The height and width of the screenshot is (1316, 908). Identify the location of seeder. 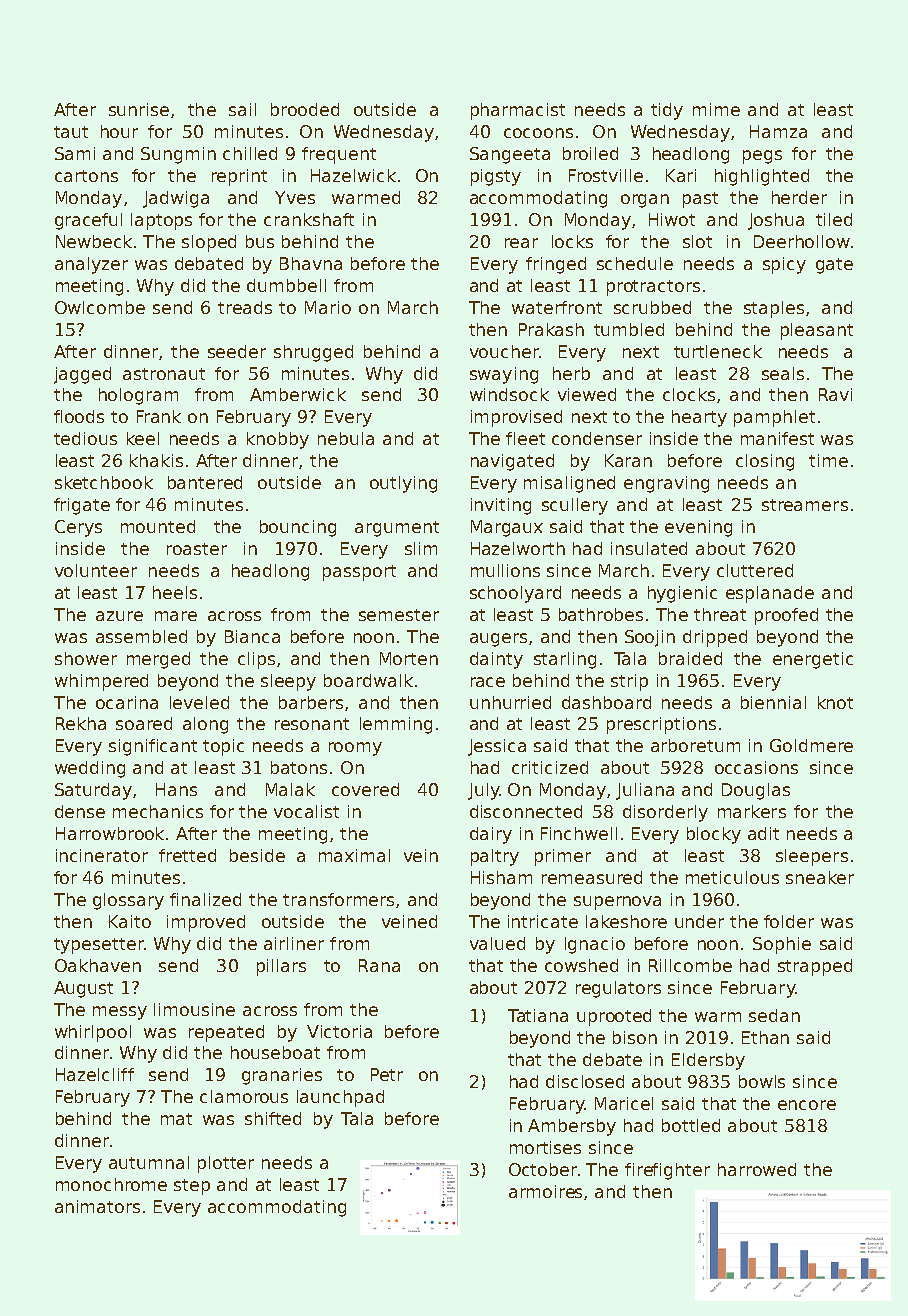
(237, 351).
